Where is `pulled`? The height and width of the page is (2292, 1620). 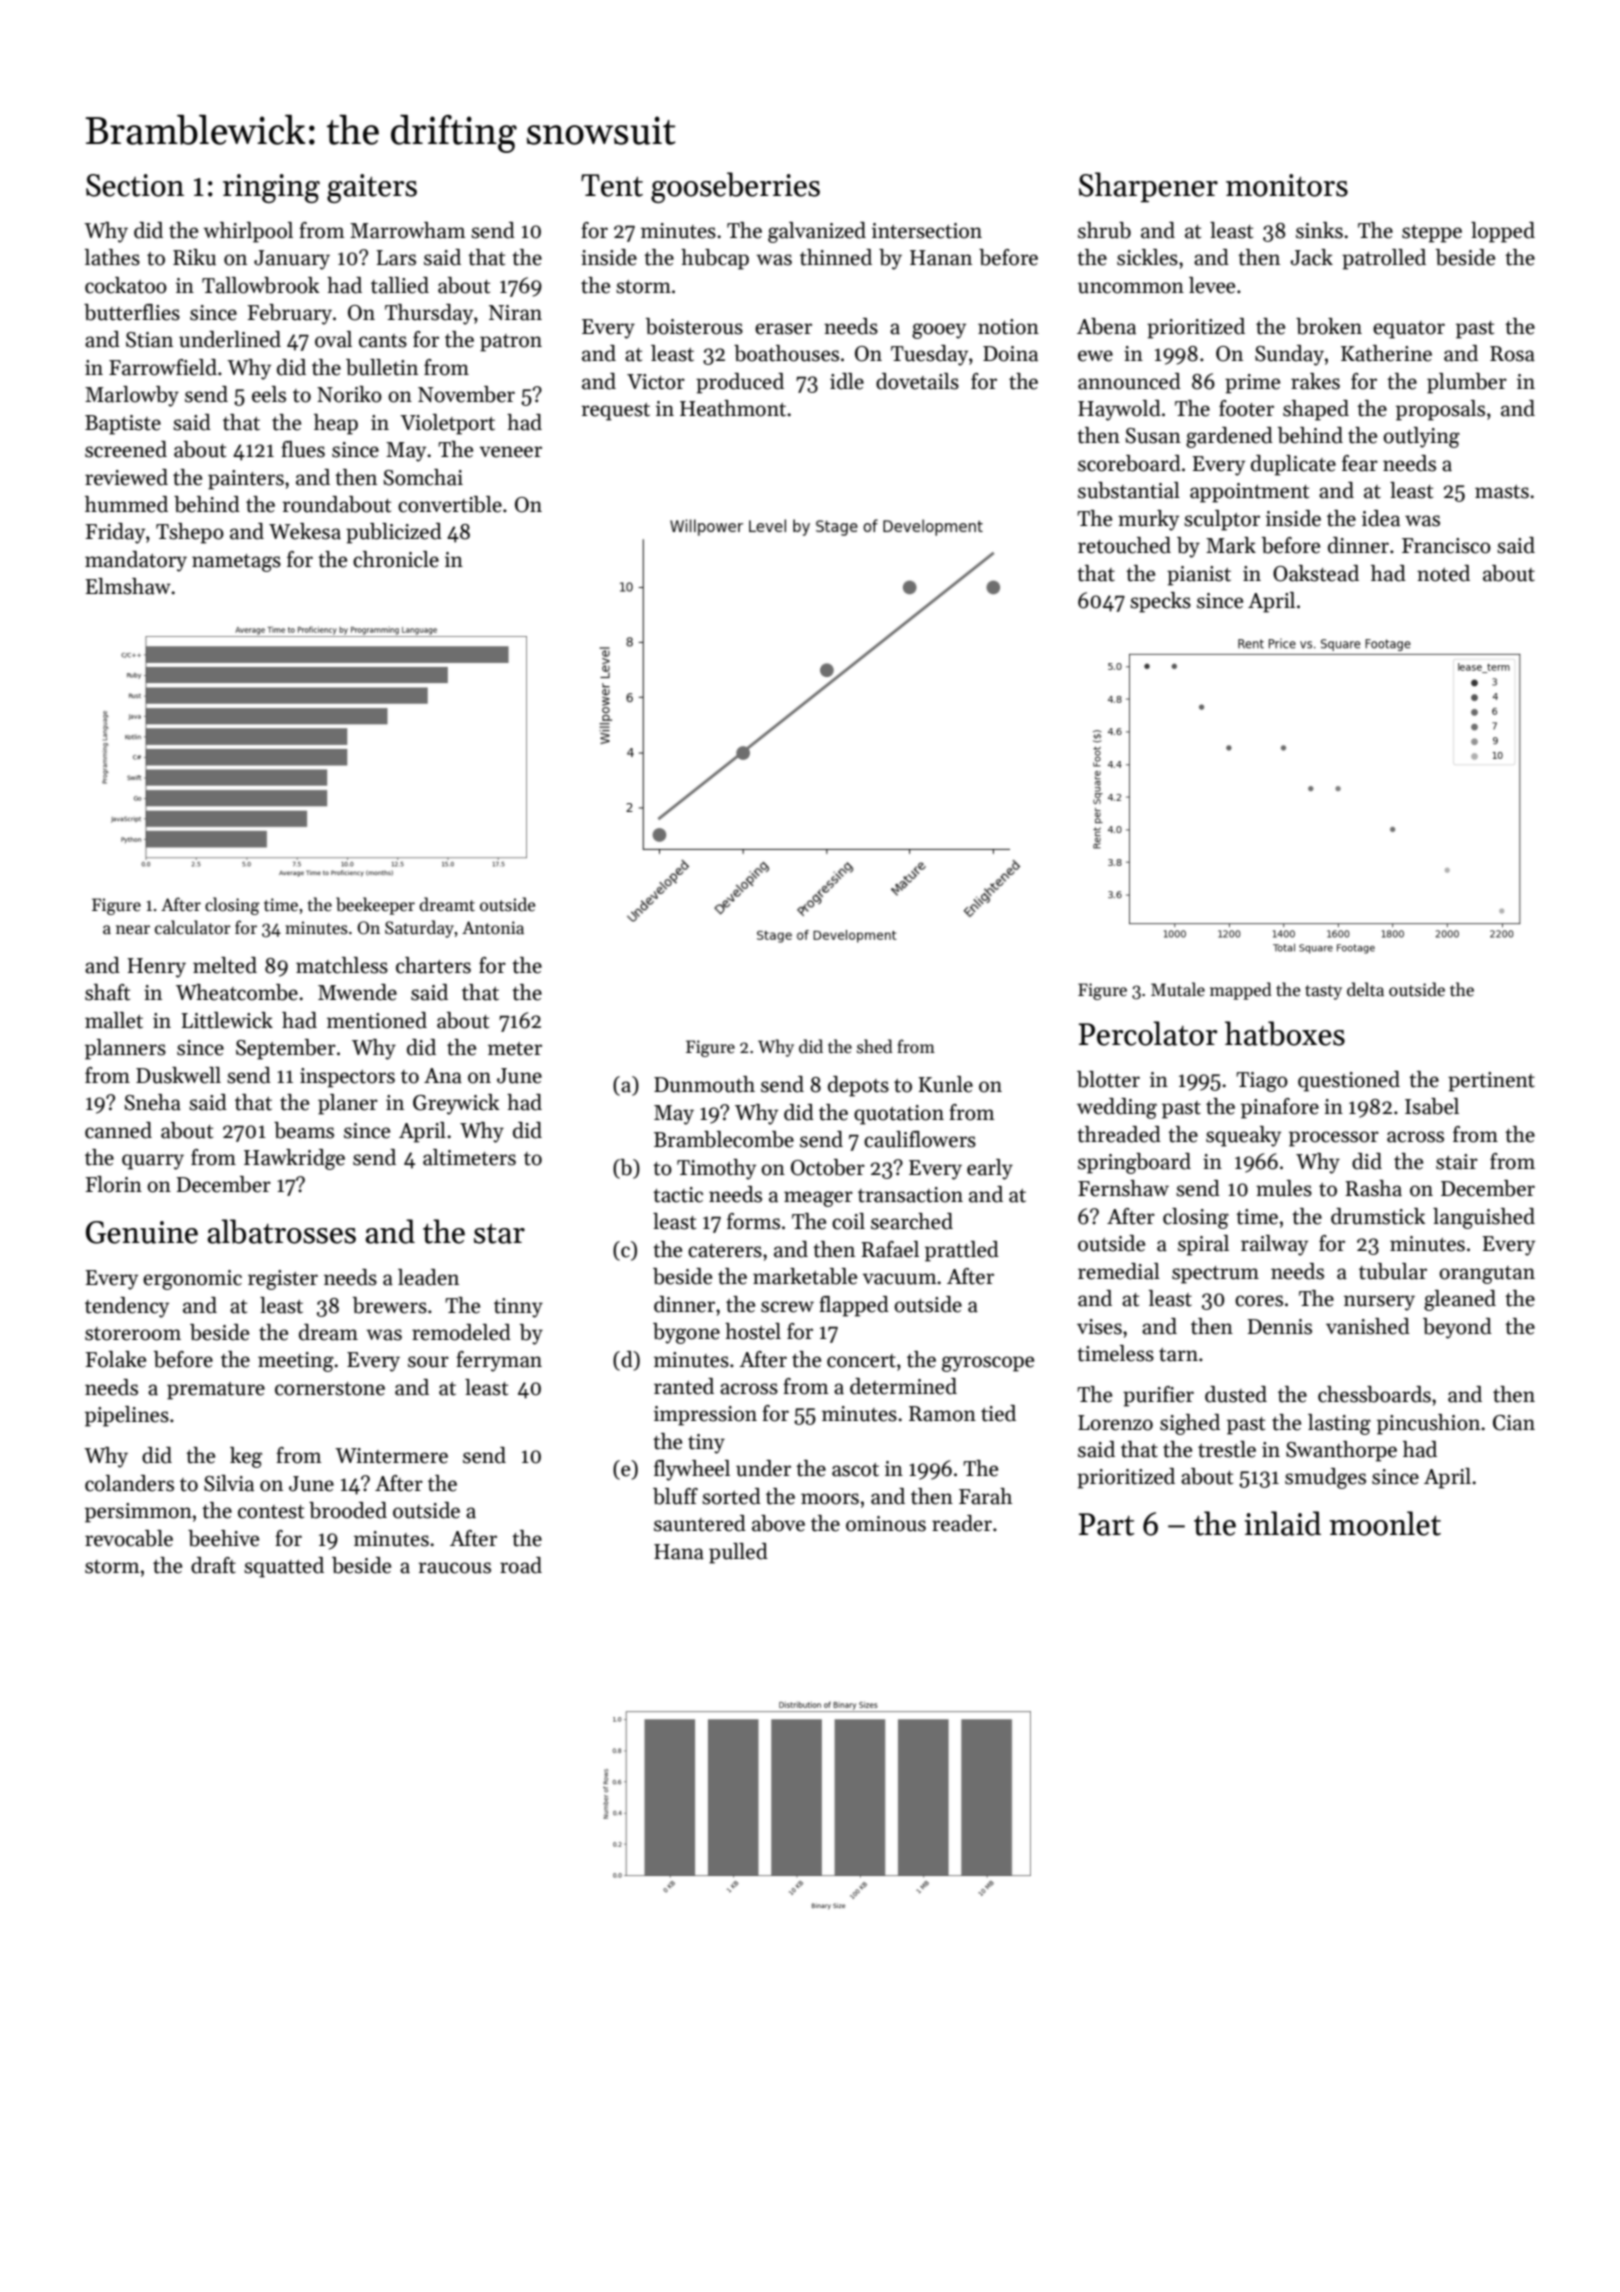
pulled is located at coordinates (738, 1553).
